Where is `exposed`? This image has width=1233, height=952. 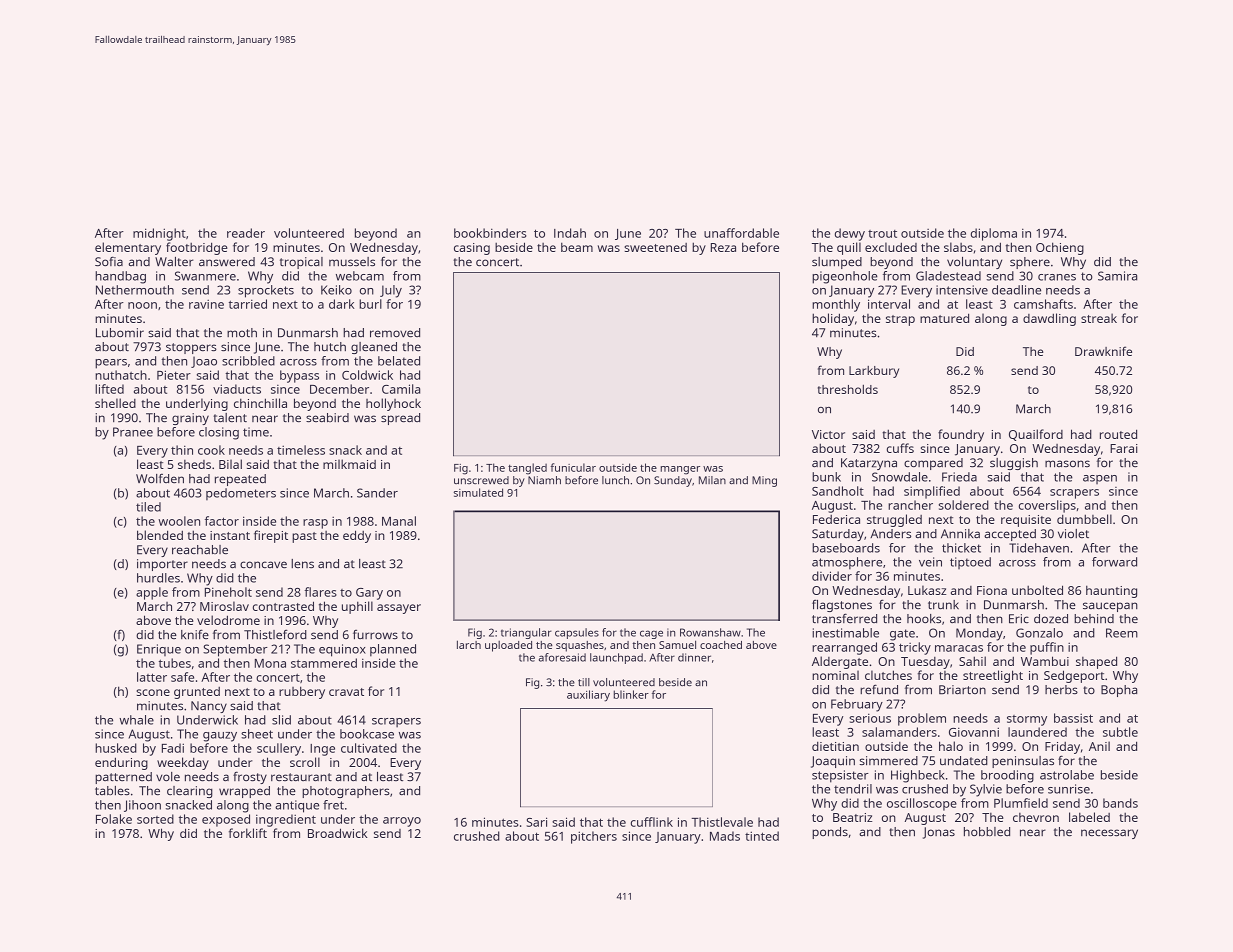 exposed is located at coordinates (226, 820).
